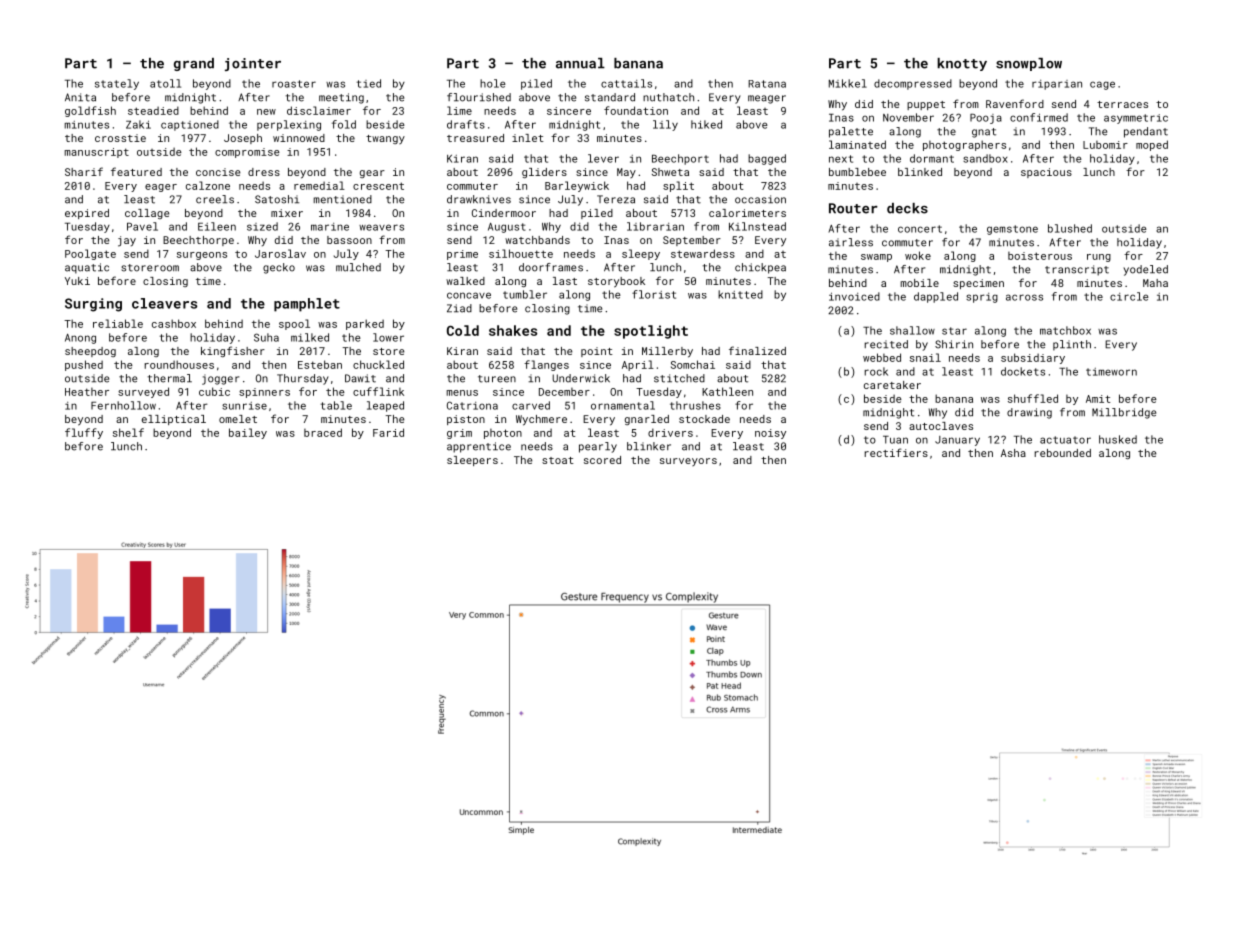 This document has width=1233, height=952. What do you see at coordinates (984, 133) in the document?
I see `gnat` at bounding box center [984, 133].
